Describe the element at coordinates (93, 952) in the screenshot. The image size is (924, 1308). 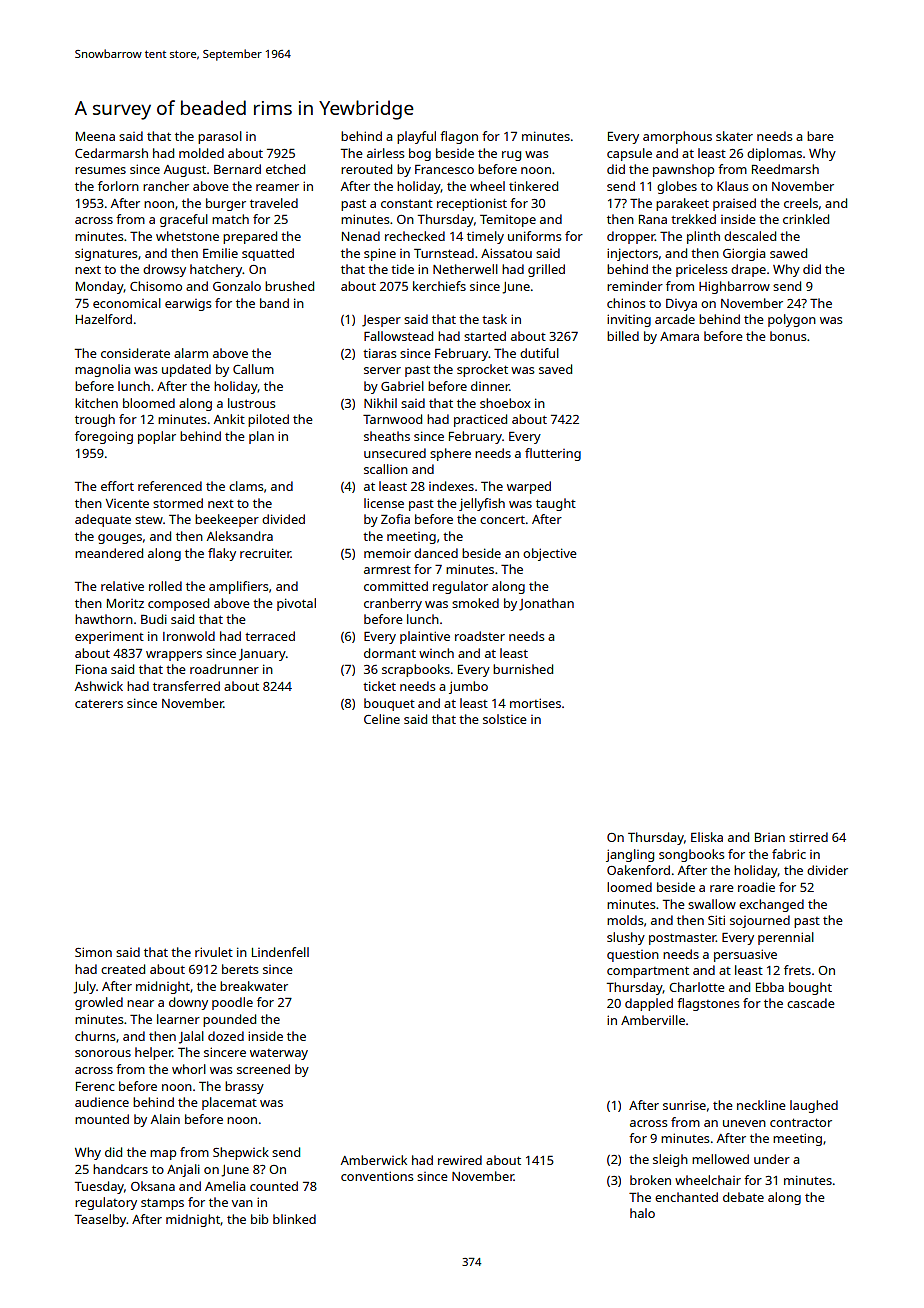
I see `Simon` at that location.
